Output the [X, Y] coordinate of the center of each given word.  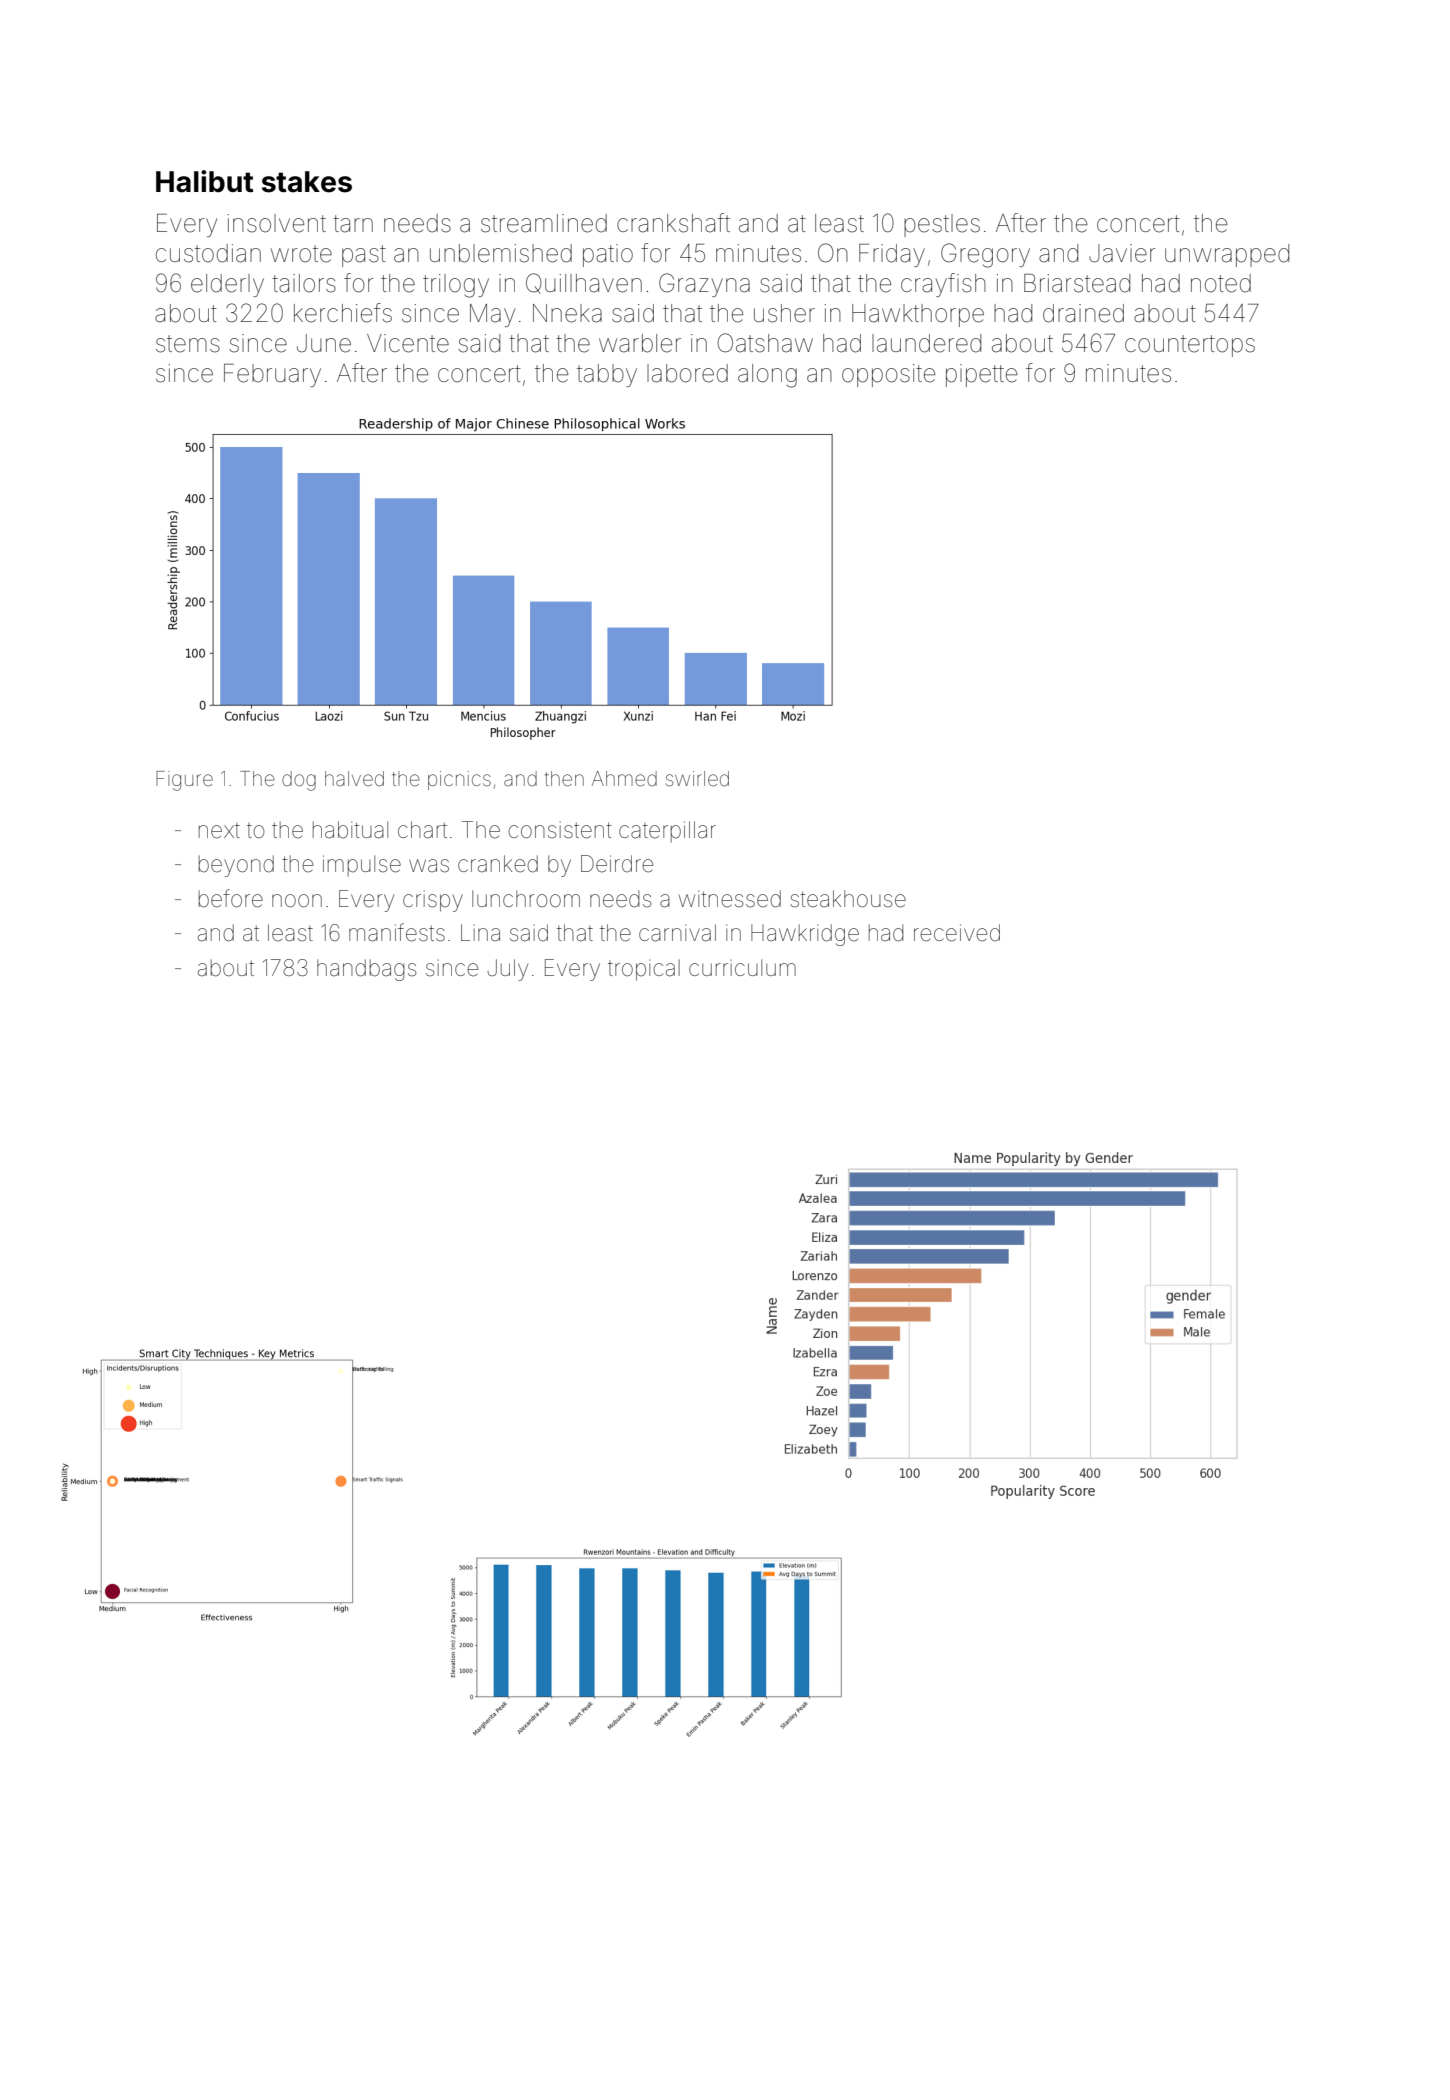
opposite [888, 375]
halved [354, 778]
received [957, 933]
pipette [981, 375]
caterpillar [667, 832]
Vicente [408, 343]
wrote [301, 254]
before [231, 898]
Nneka [567, 313]
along [767, 376]
